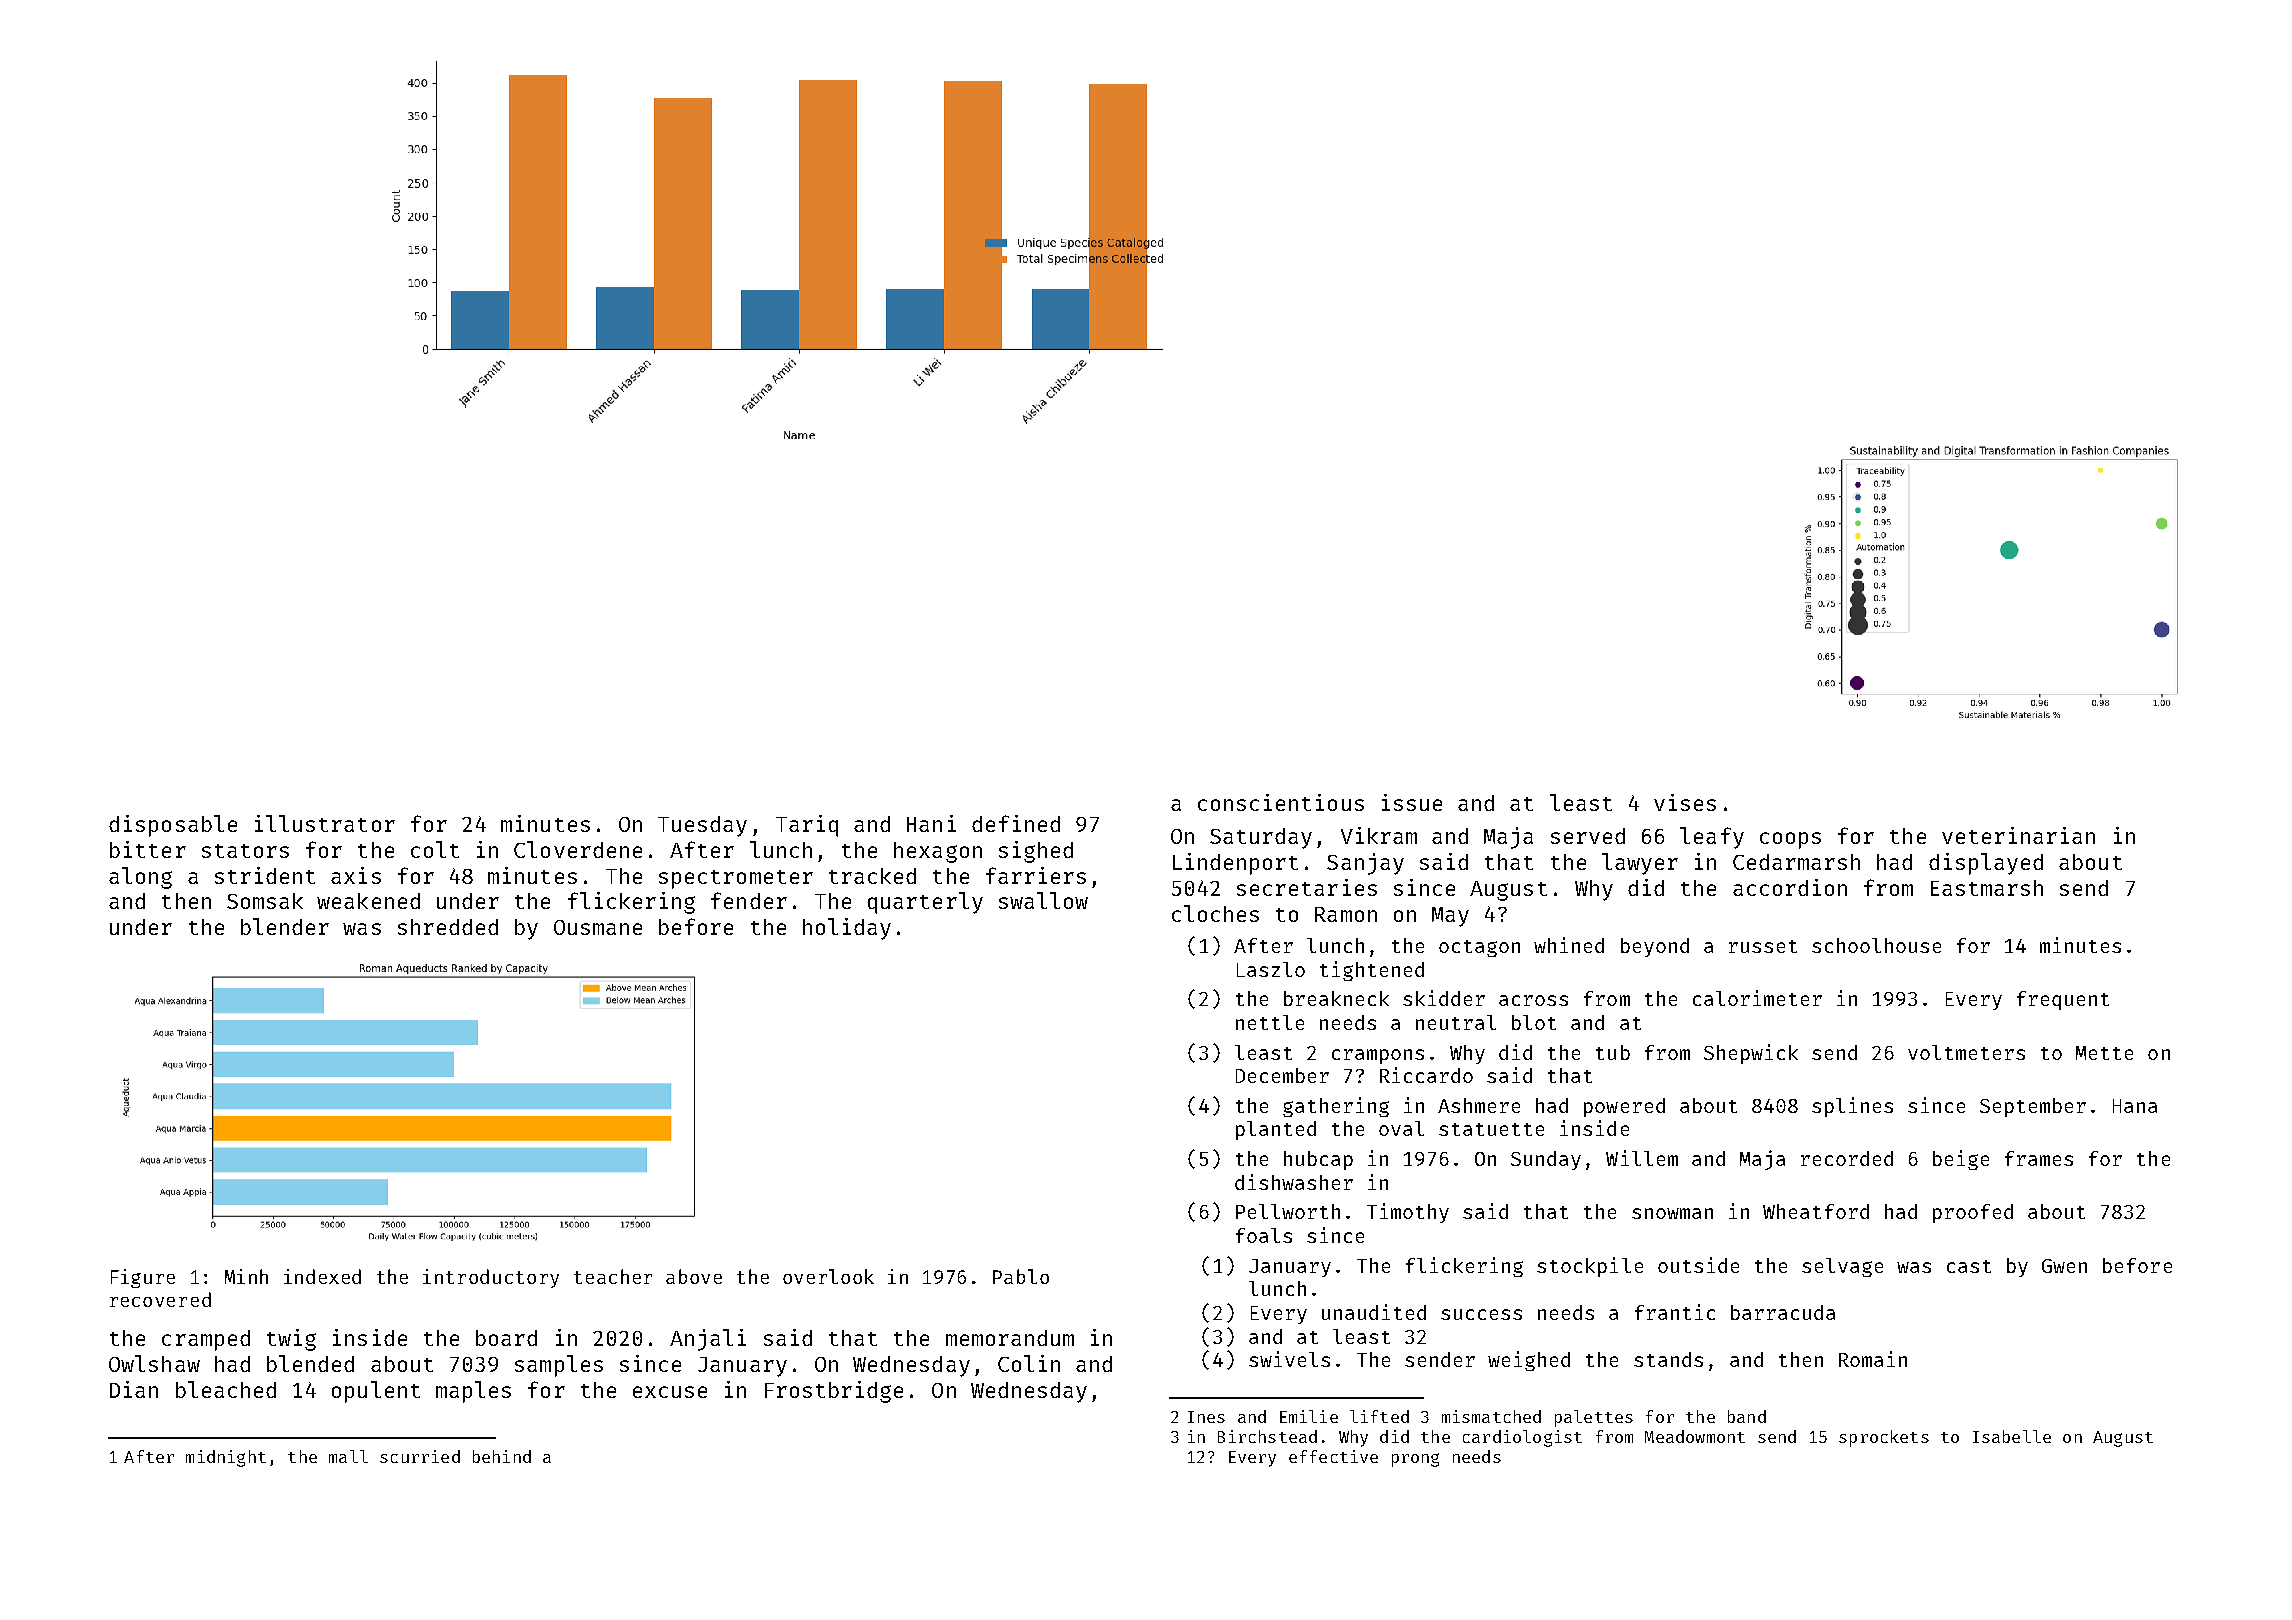 The width and height of the screenshot is (2292, 1620). What do you see at coordinates (502, 1456) in the screenshot?
I see `behind` at bounding box center [502, 1456].
